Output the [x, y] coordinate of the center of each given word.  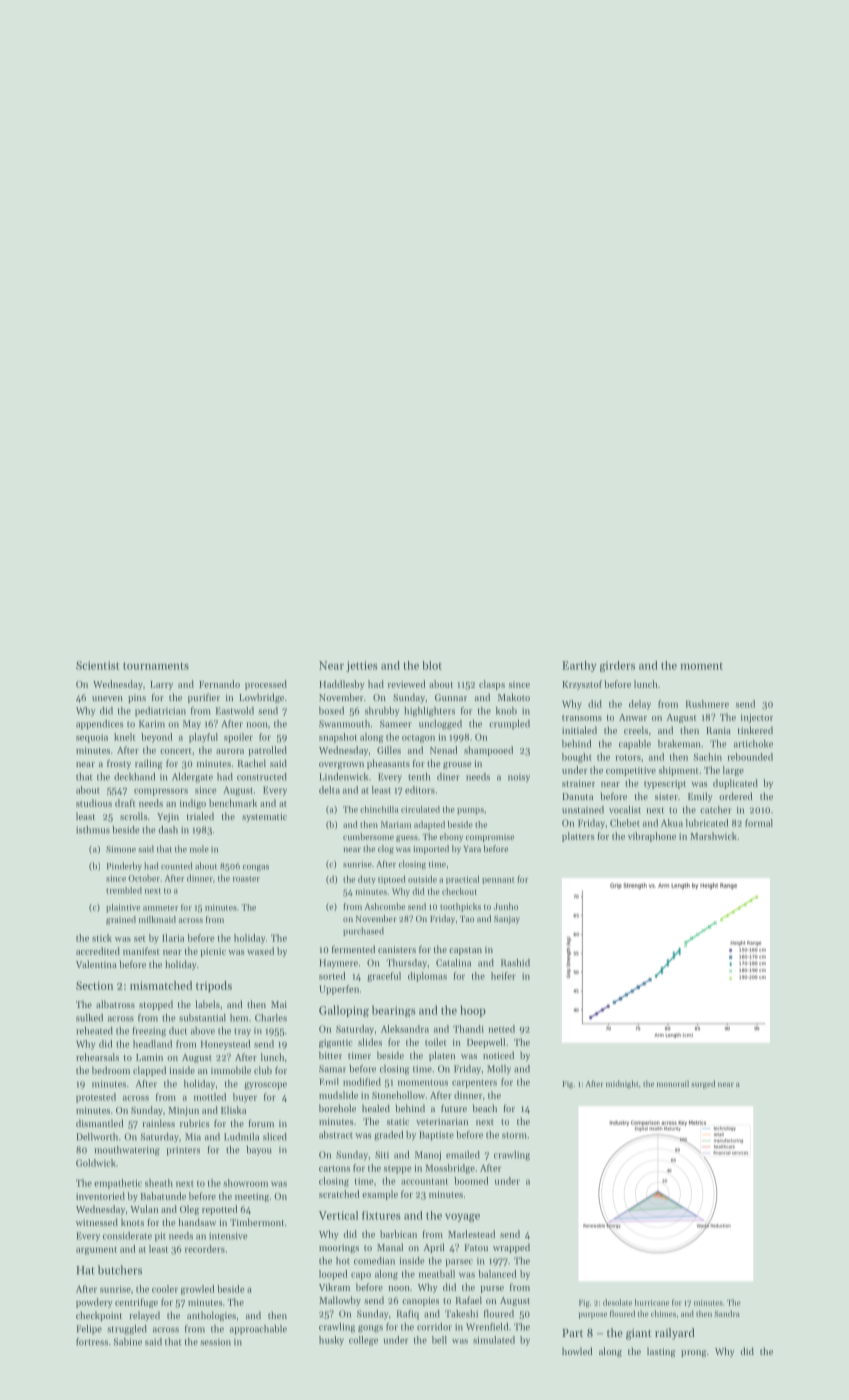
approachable [258, 1330]
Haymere [338, 964]
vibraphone [652, 837]
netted [501, 1029]
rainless [158, 1123]
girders [617, 666]
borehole [337, 1108]
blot [432, 665]
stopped [156, 1005]
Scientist [97, 665]
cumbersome [368, 836]
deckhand [134, 777]
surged [703, 1084]
